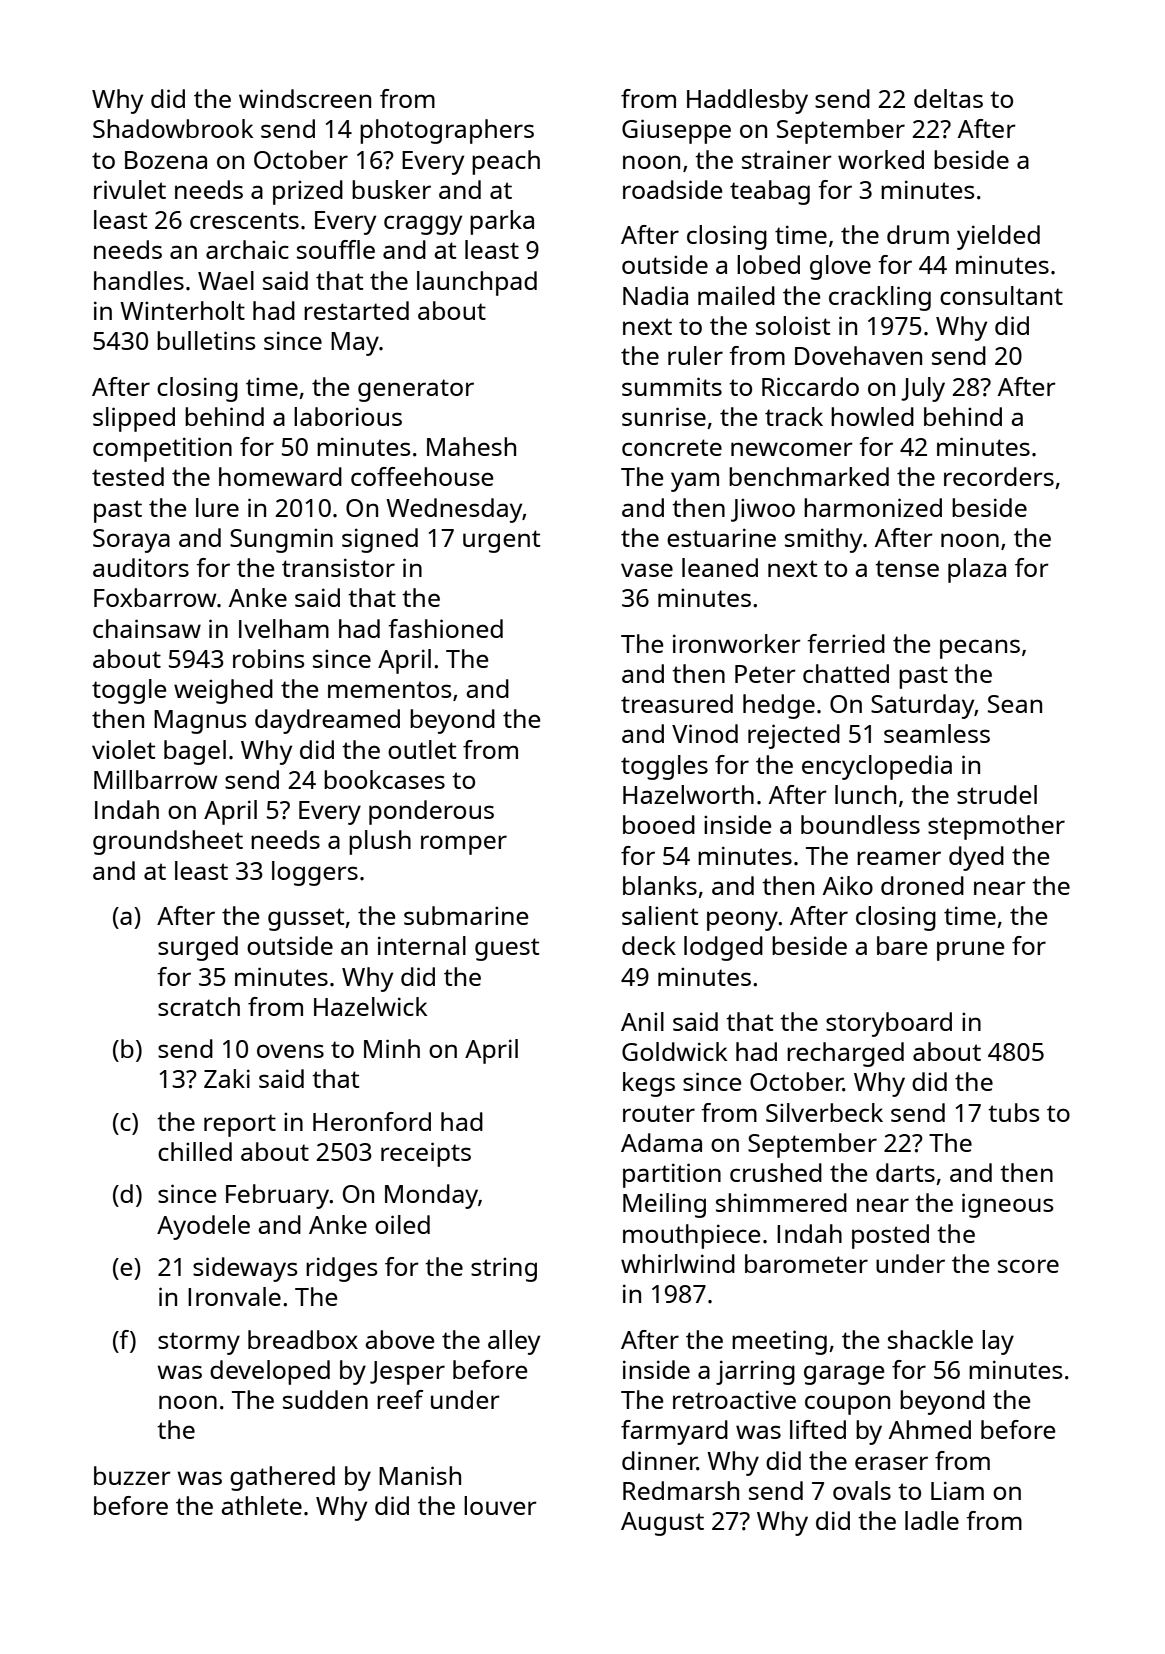 The image size is (1165, 1654). I want to click on lobed, so click(768, 264).
